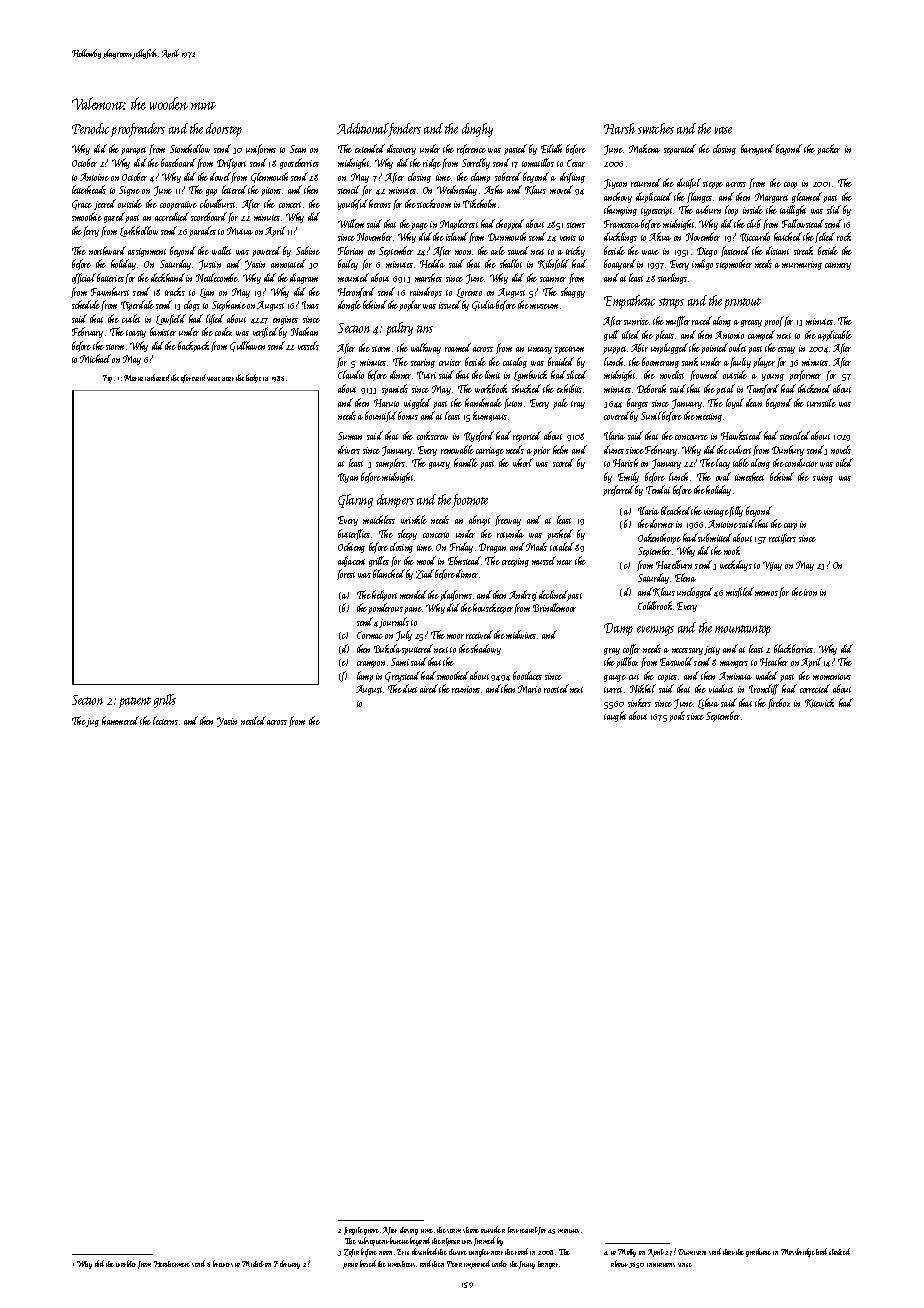  I want to click on Additional, so click(363, 130).
